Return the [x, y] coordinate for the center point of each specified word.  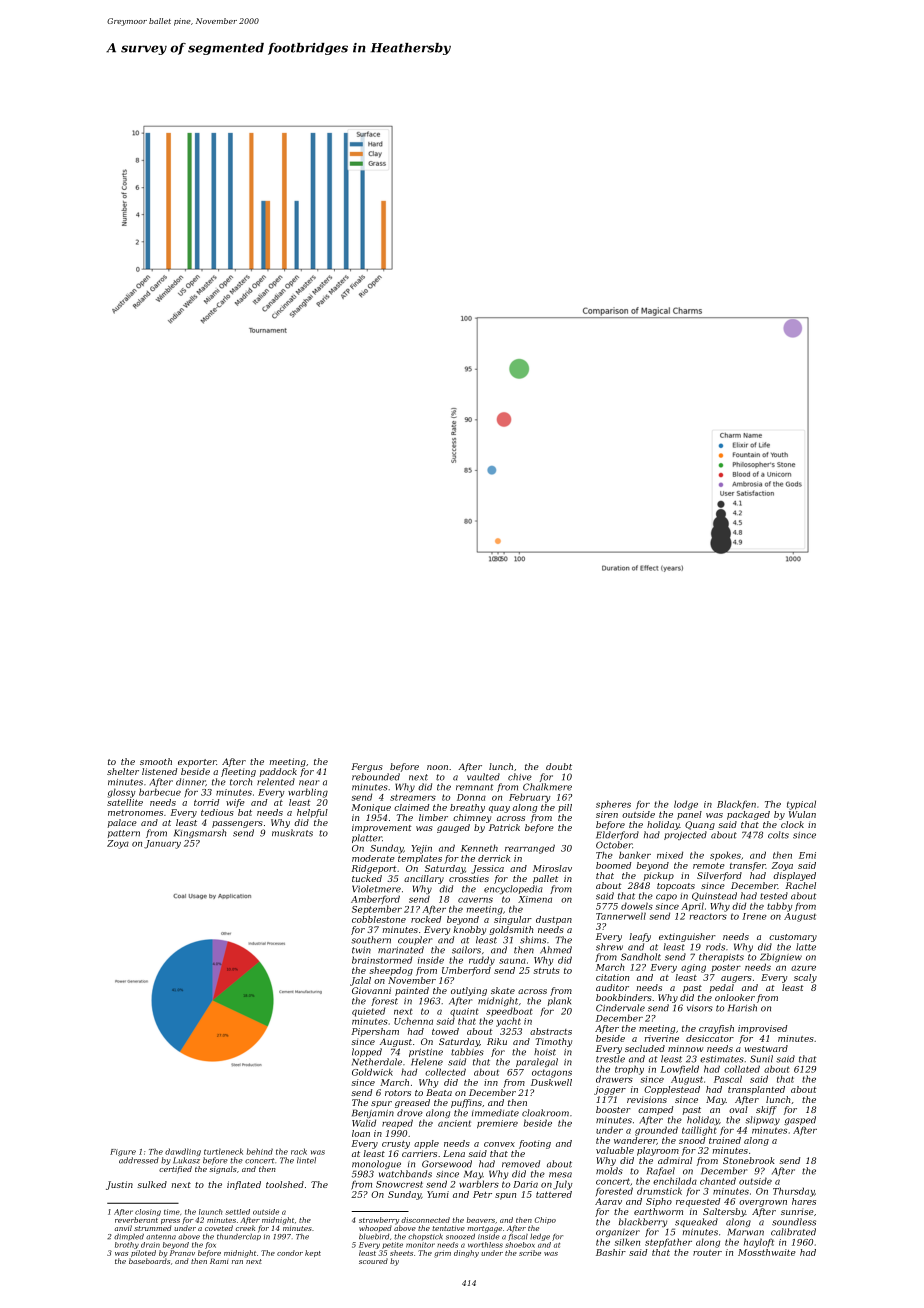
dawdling [183, 1152]
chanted [718, 1181]
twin [361, 950]
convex [499, 1144]
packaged [748, 815]
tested [774, 896]
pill [565, 808]
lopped [367, 1052]
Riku [497, 1041]
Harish [742, 1008]
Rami [219, 1261]
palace [122, 823]
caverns [475, 900]
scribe [530, 1253]
